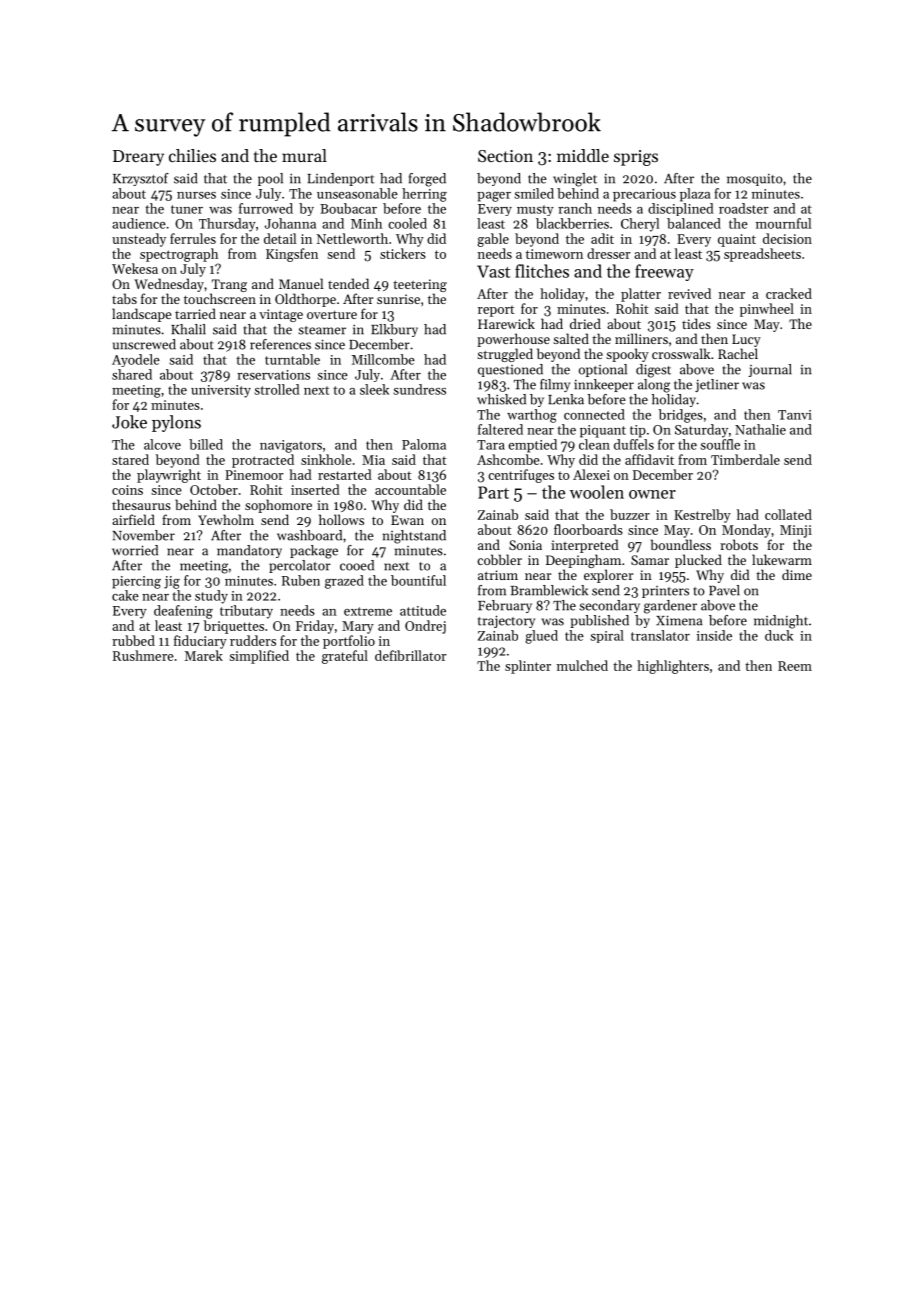 The width and height of the screenshot is (924, 1308). Describe the element at coordinates (200, 642) in the screenshot. I see `fiduciary` at that location.
